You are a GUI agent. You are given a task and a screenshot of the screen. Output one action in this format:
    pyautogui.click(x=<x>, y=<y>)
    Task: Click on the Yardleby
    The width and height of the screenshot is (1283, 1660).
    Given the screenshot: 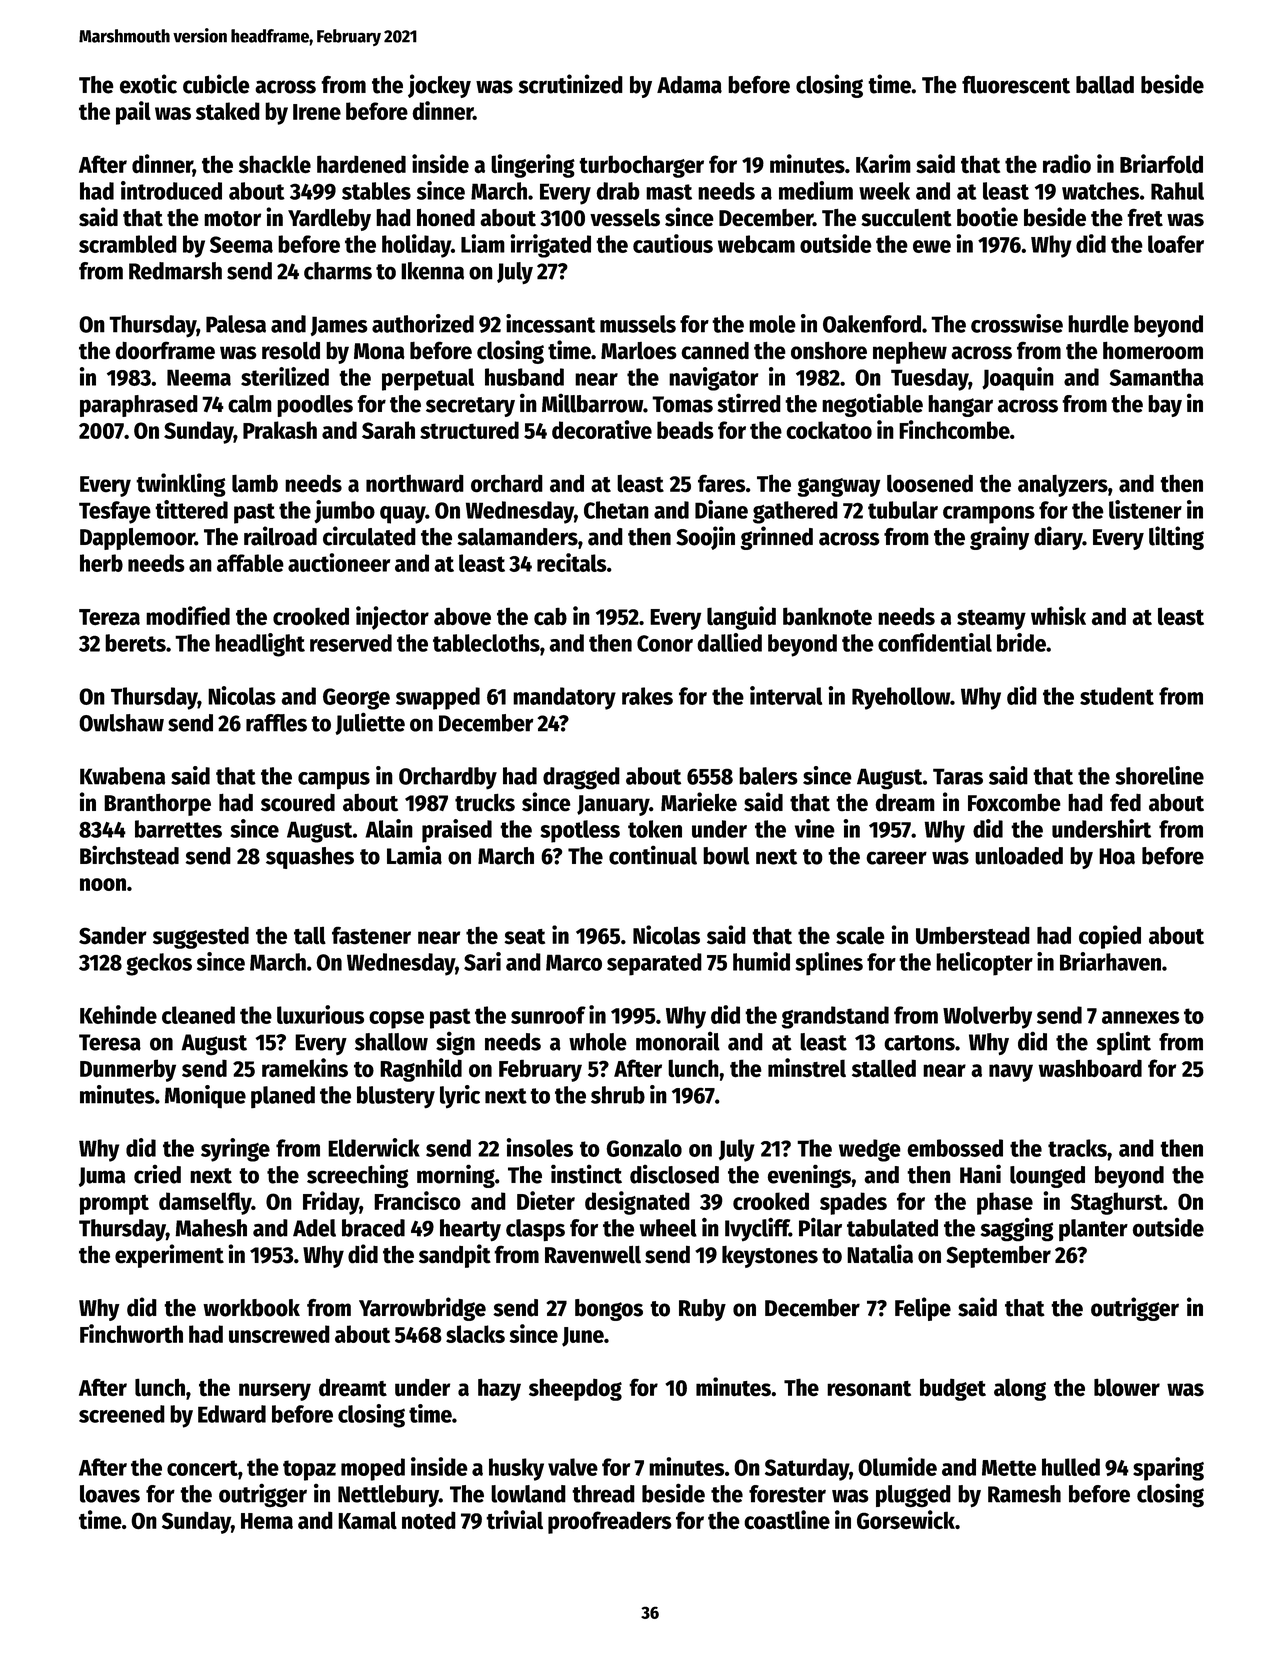 What is the action you would take?
    pyautogui.click(x=329, y=220)
